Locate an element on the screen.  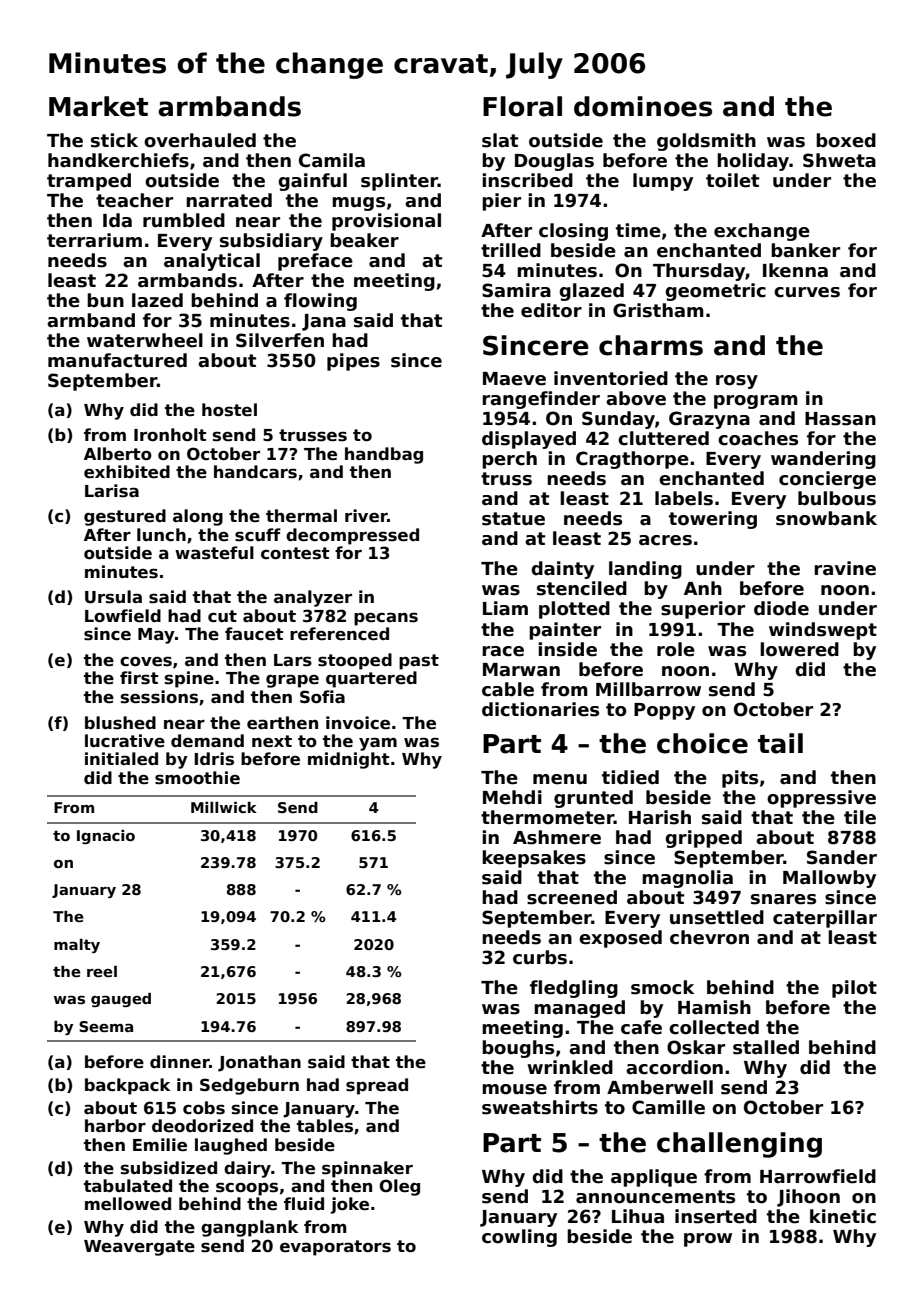
spread is located at coordinates (377, 1086).
